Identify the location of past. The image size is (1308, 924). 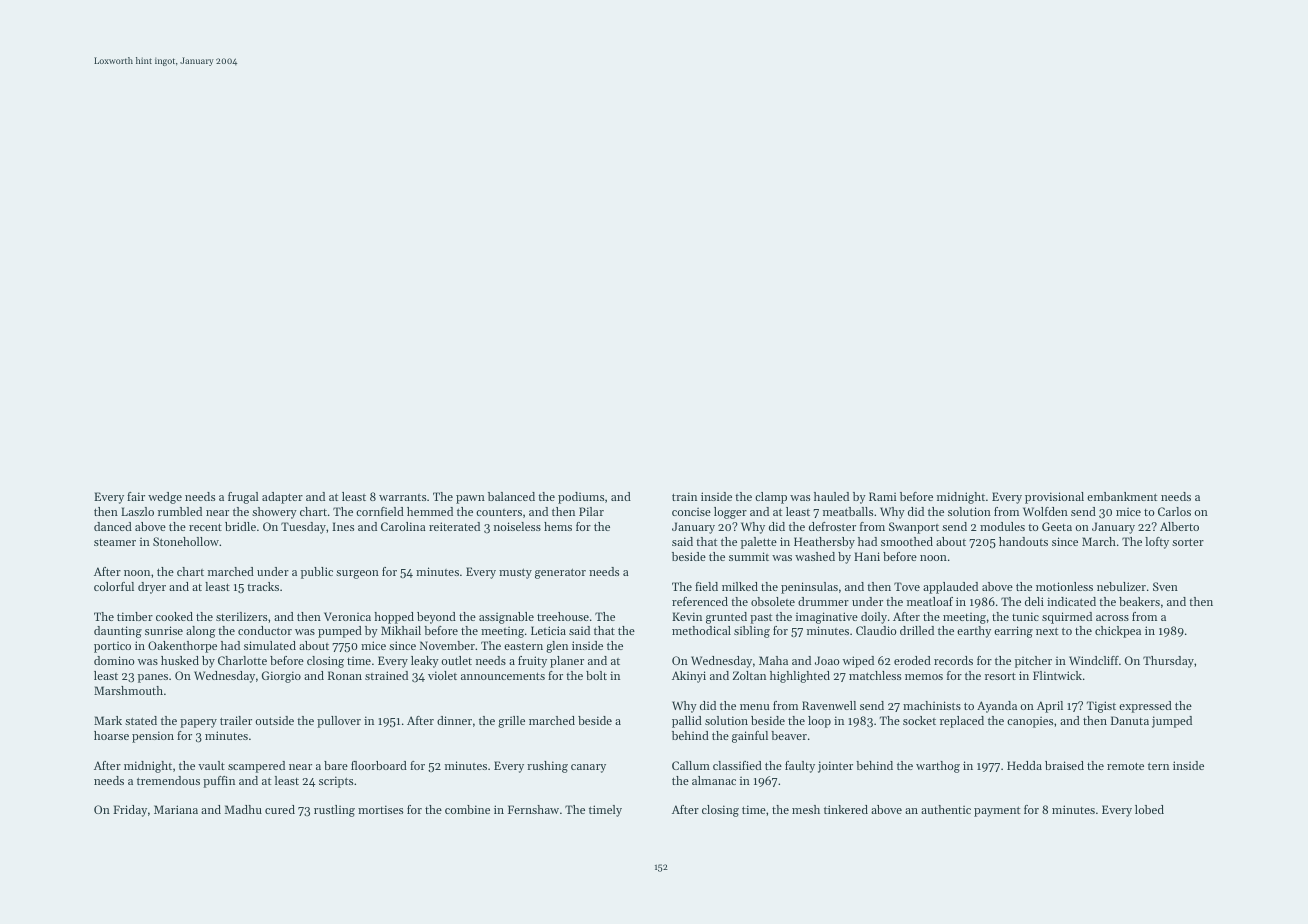
(761, 618).
